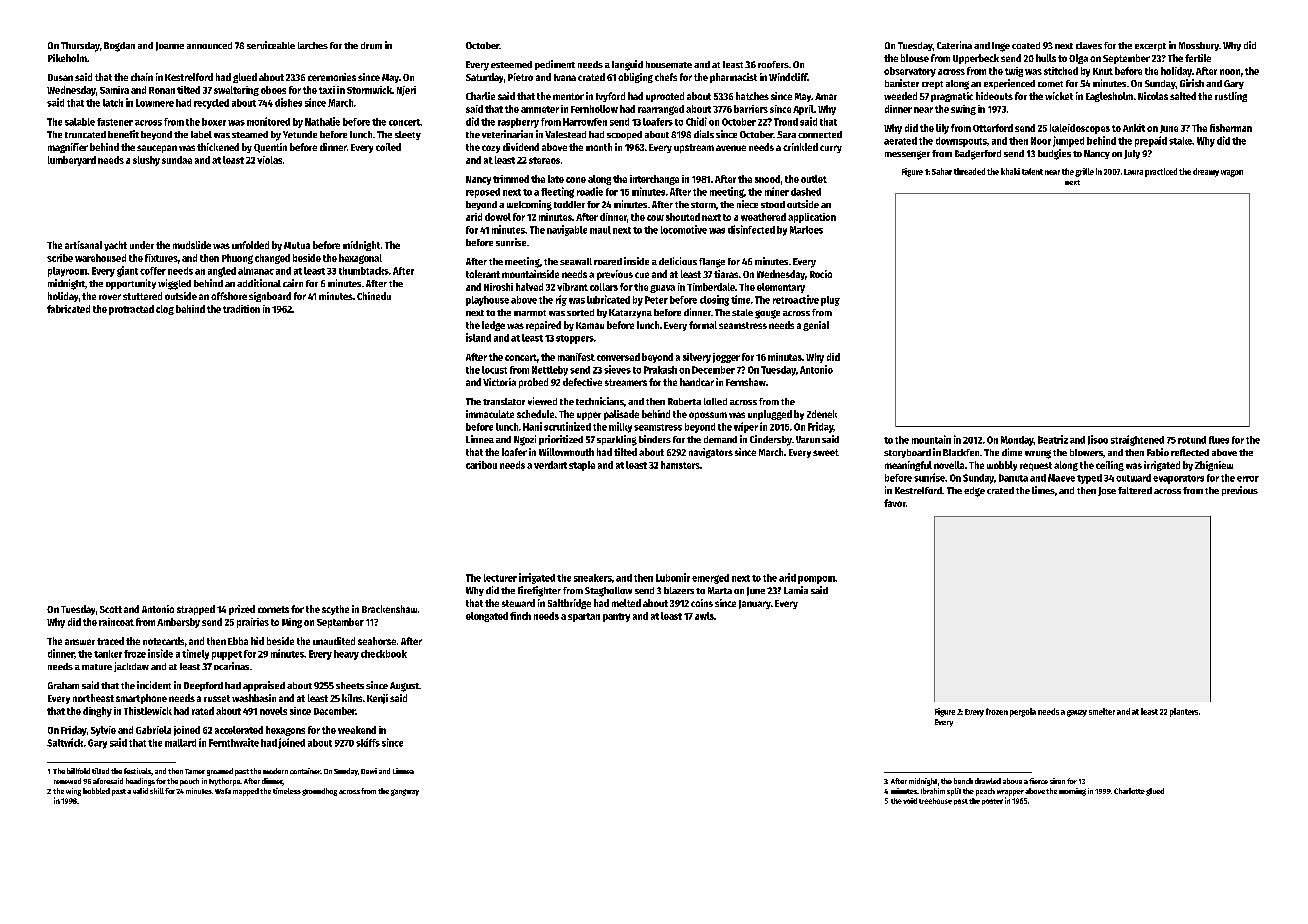 The height and width of the screenshot is (924, 1308). I want to click on lumberyard, so click(72, 161).
